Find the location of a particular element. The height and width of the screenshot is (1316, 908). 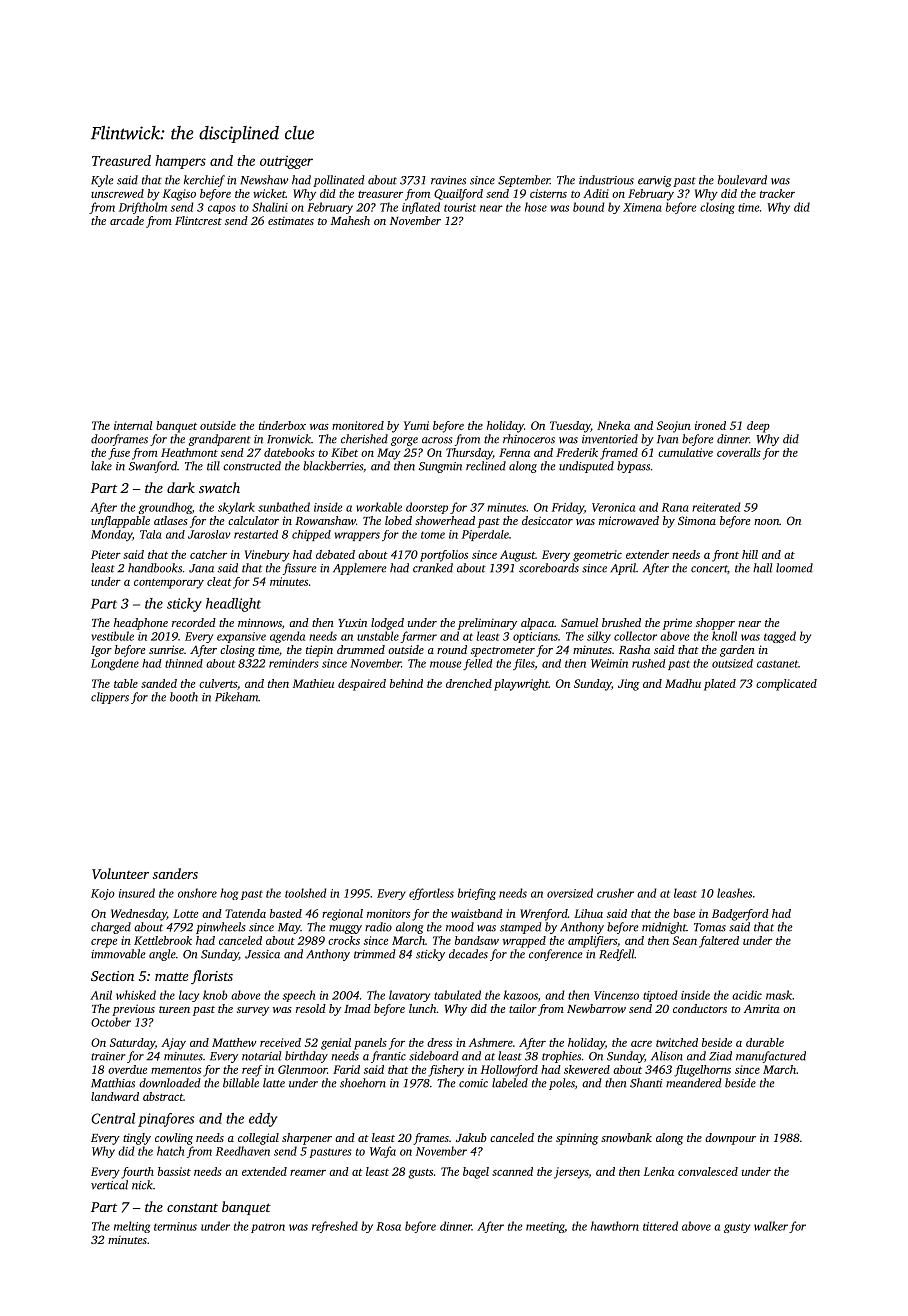

tracker is located at coordinates (777, 193).
